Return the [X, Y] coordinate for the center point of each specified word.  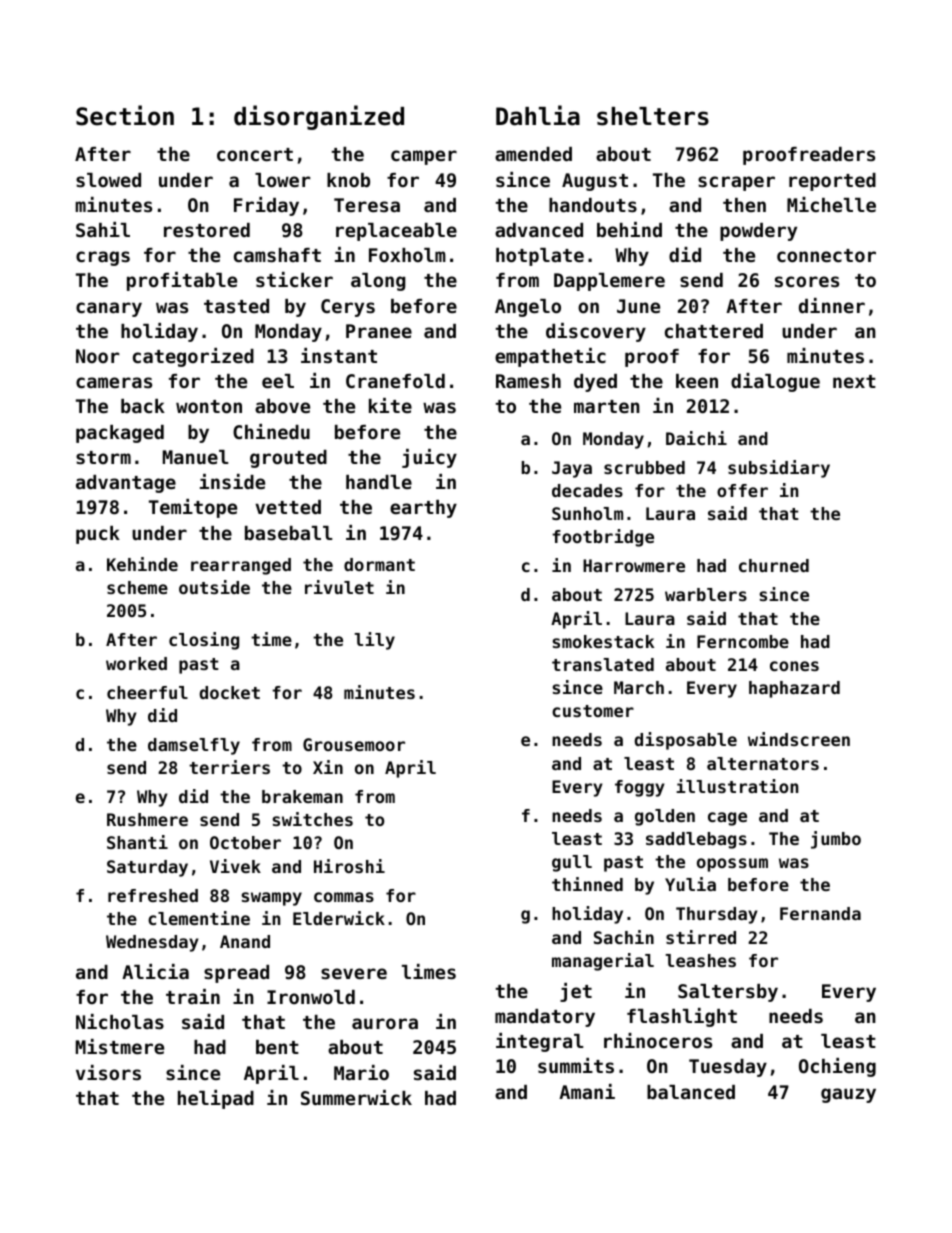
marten [607, 406]
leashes [700, 960]
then [744, 205]
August [595, 182]
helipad [216, 1099]
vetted [288, 507]
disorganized [319, 117]
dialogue [775, 382]
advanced [539, 230]
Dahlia [538, 115]
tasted [236, 306]
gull [572, 863]
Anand [245, 941]
